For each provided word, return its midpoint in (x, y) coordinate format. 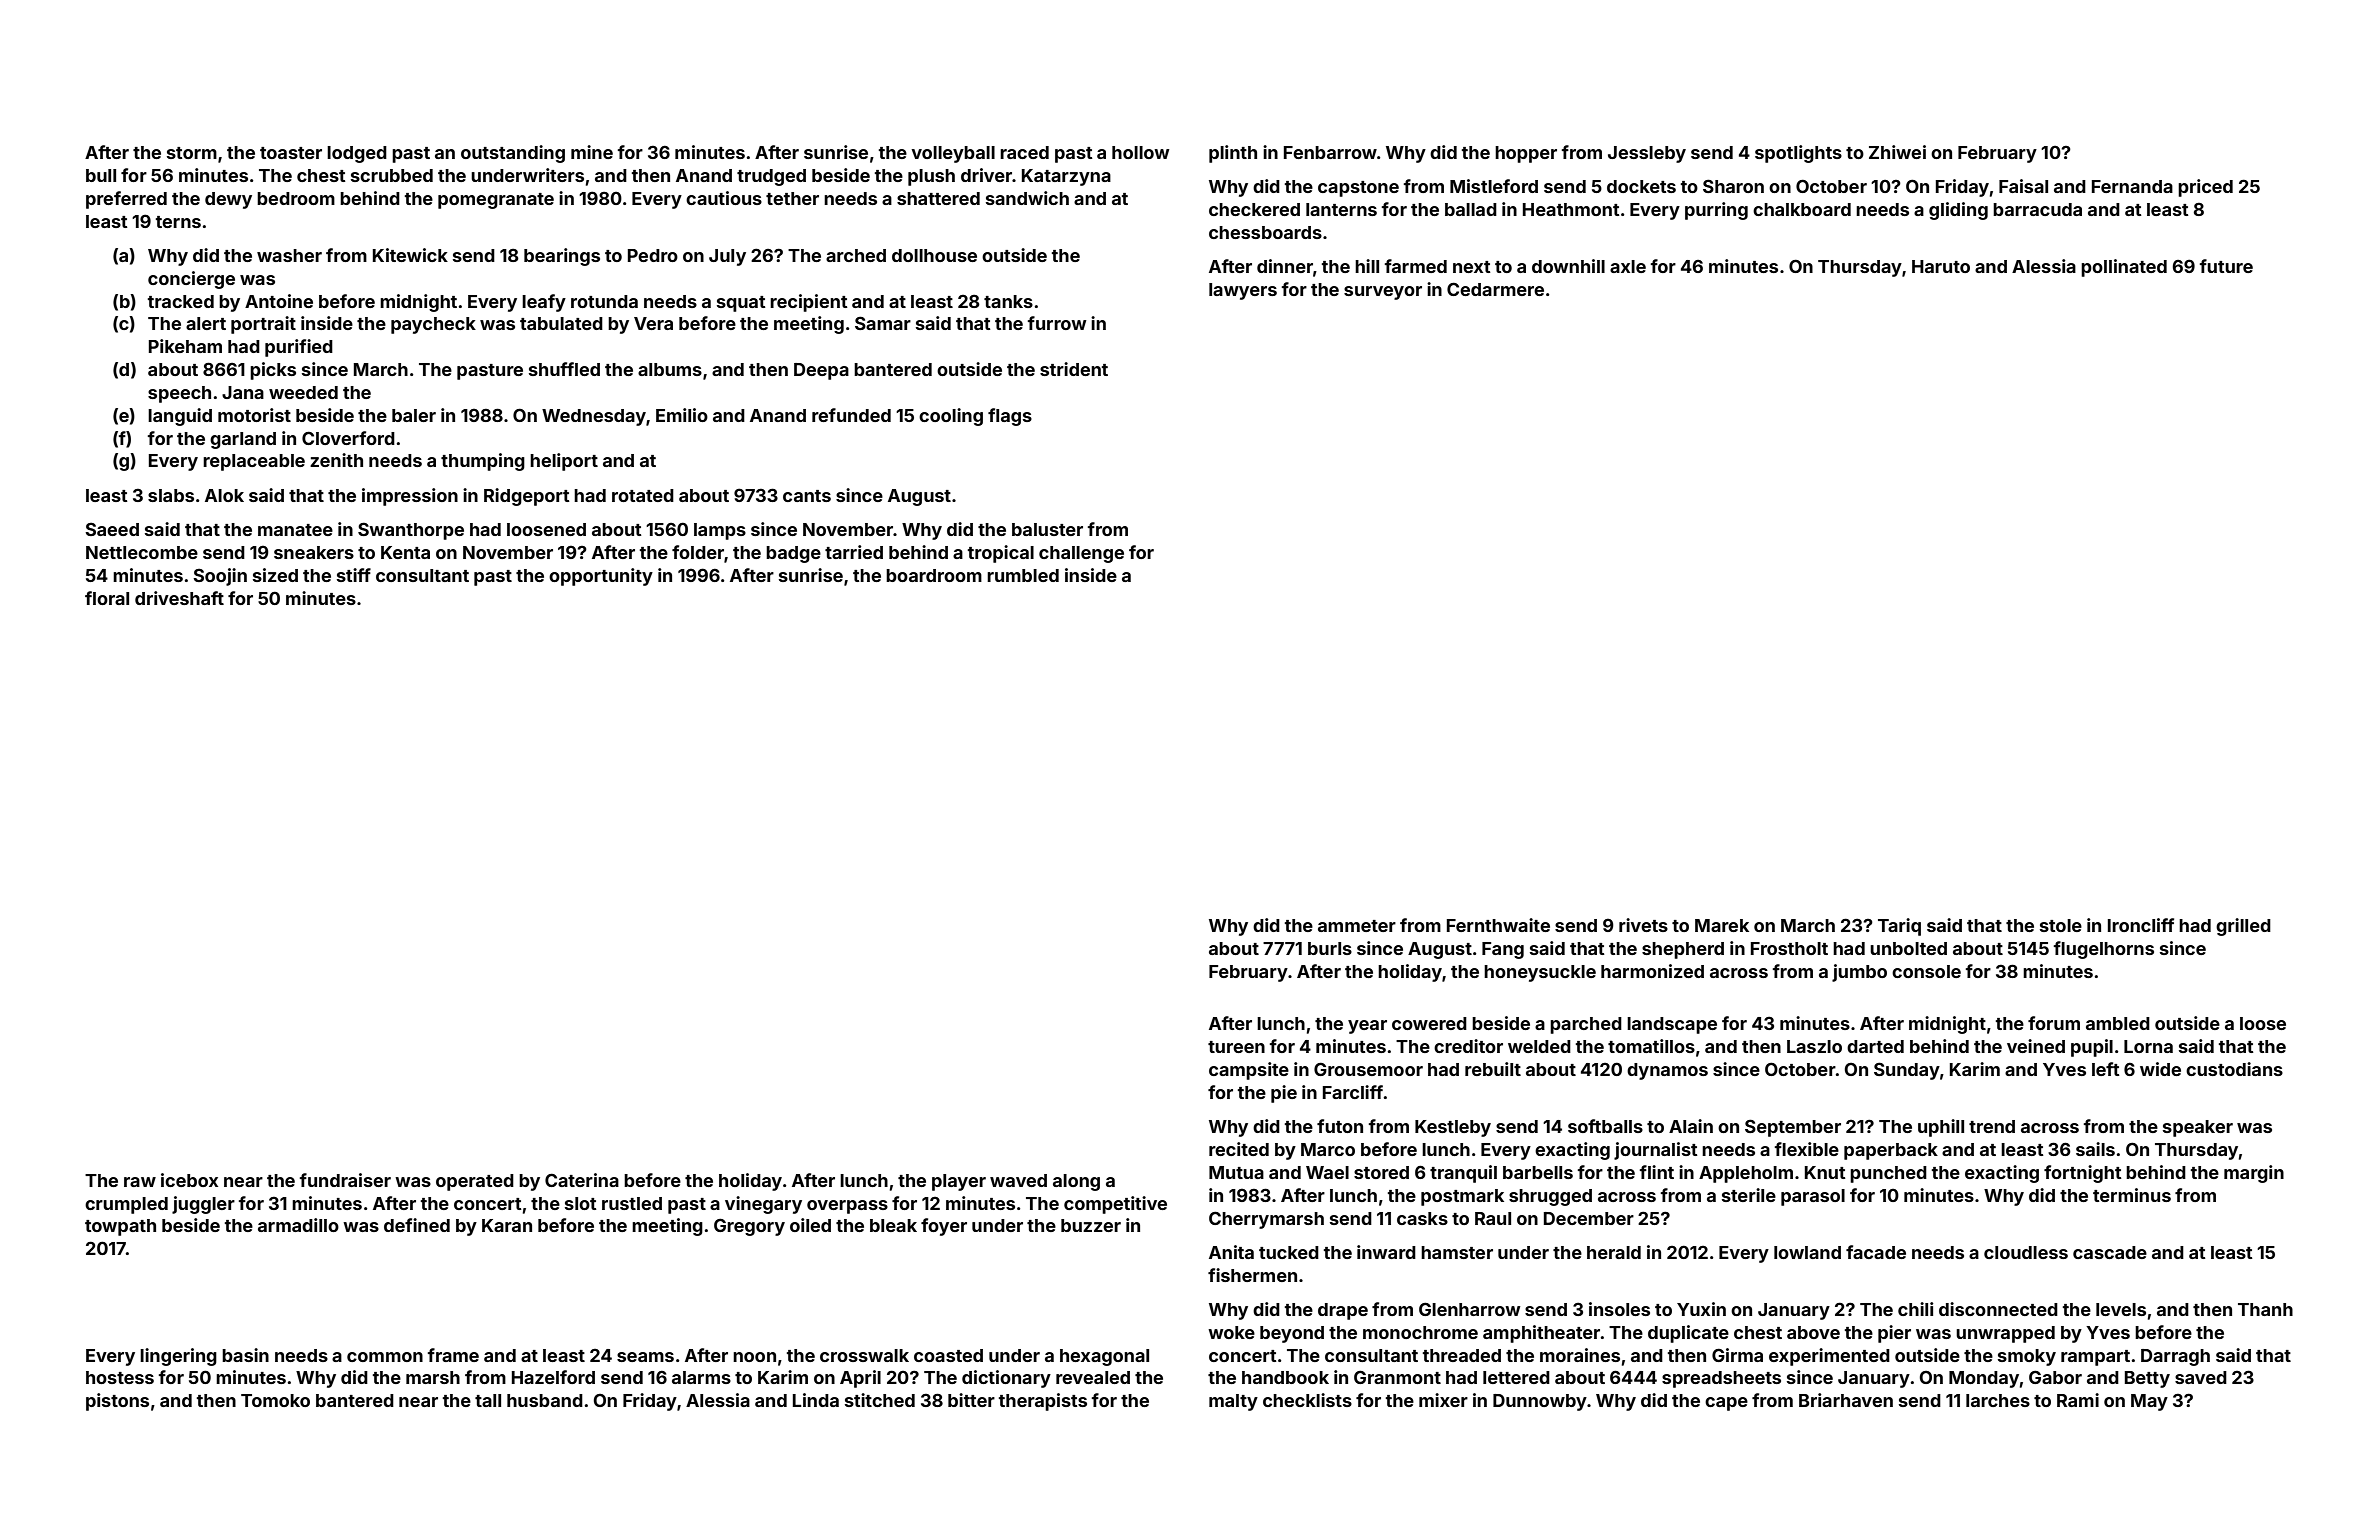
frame (453, 1355)
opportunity (601, 577)
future (2226, 266)
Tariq (1899, 927)
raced (1024, 152)
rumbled (1023, 575)
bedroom (296, 198)
